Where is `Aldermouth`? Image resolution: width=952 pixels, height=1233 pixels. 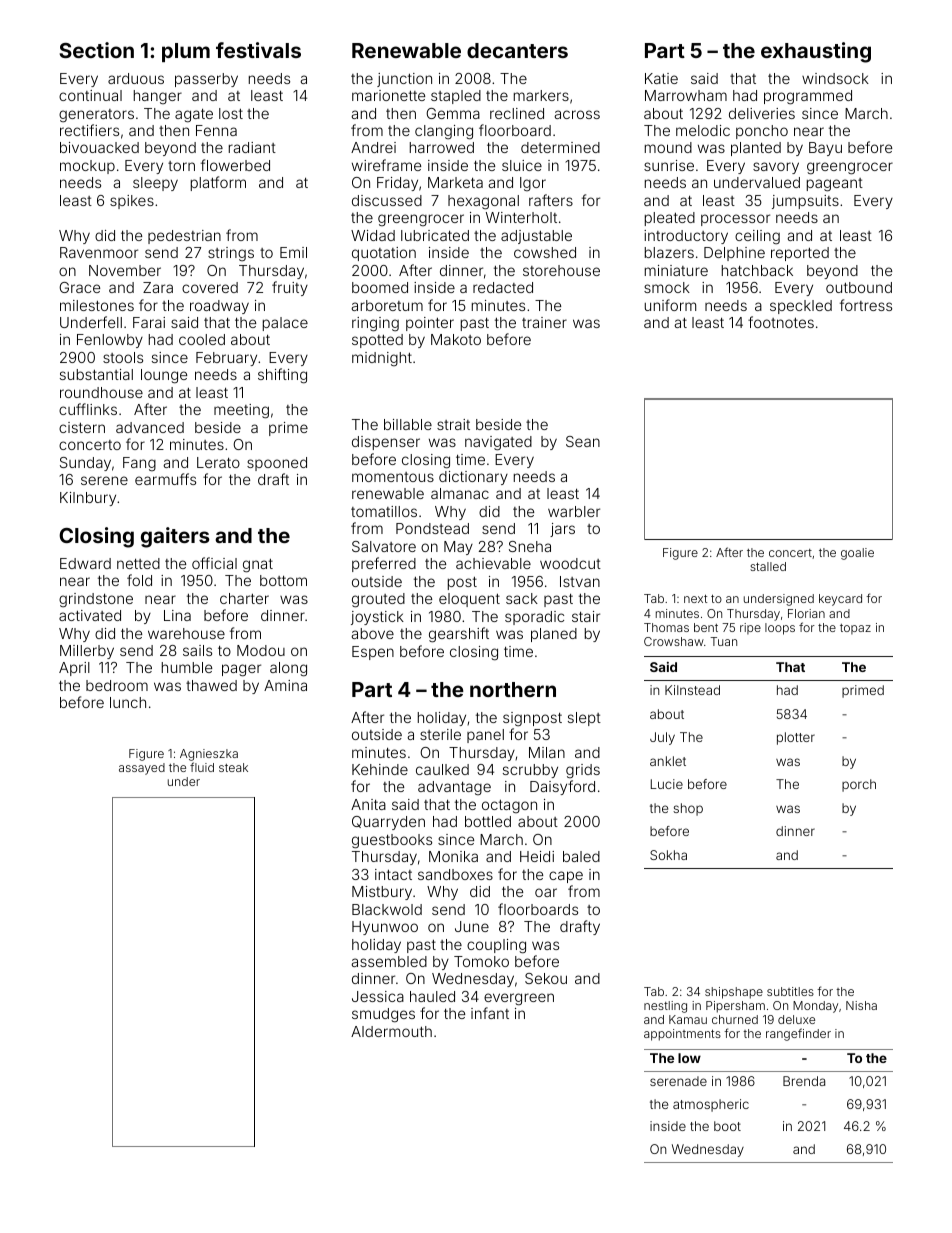 Aldermouth is located at coordinates (391, 1031).
